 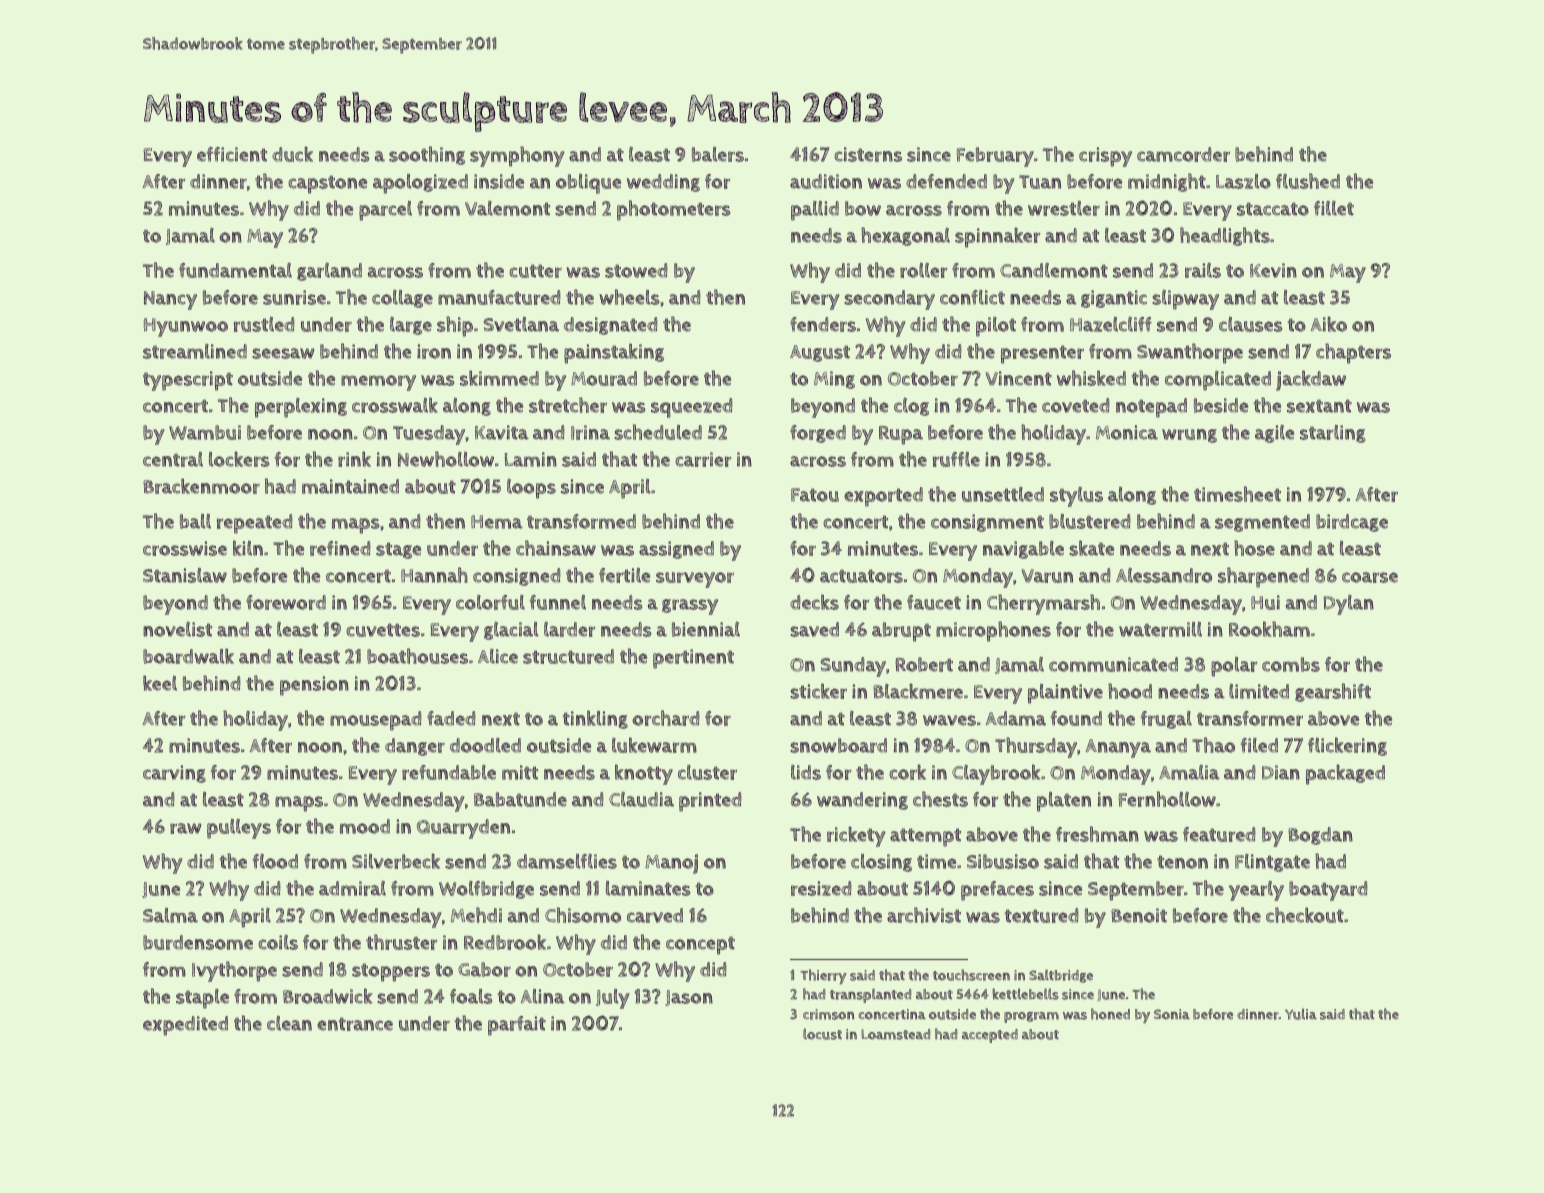 What do you see at coordinates (1370, 577) in the screenshot?
I see `coarse` at bounding box center [1370, 577].
